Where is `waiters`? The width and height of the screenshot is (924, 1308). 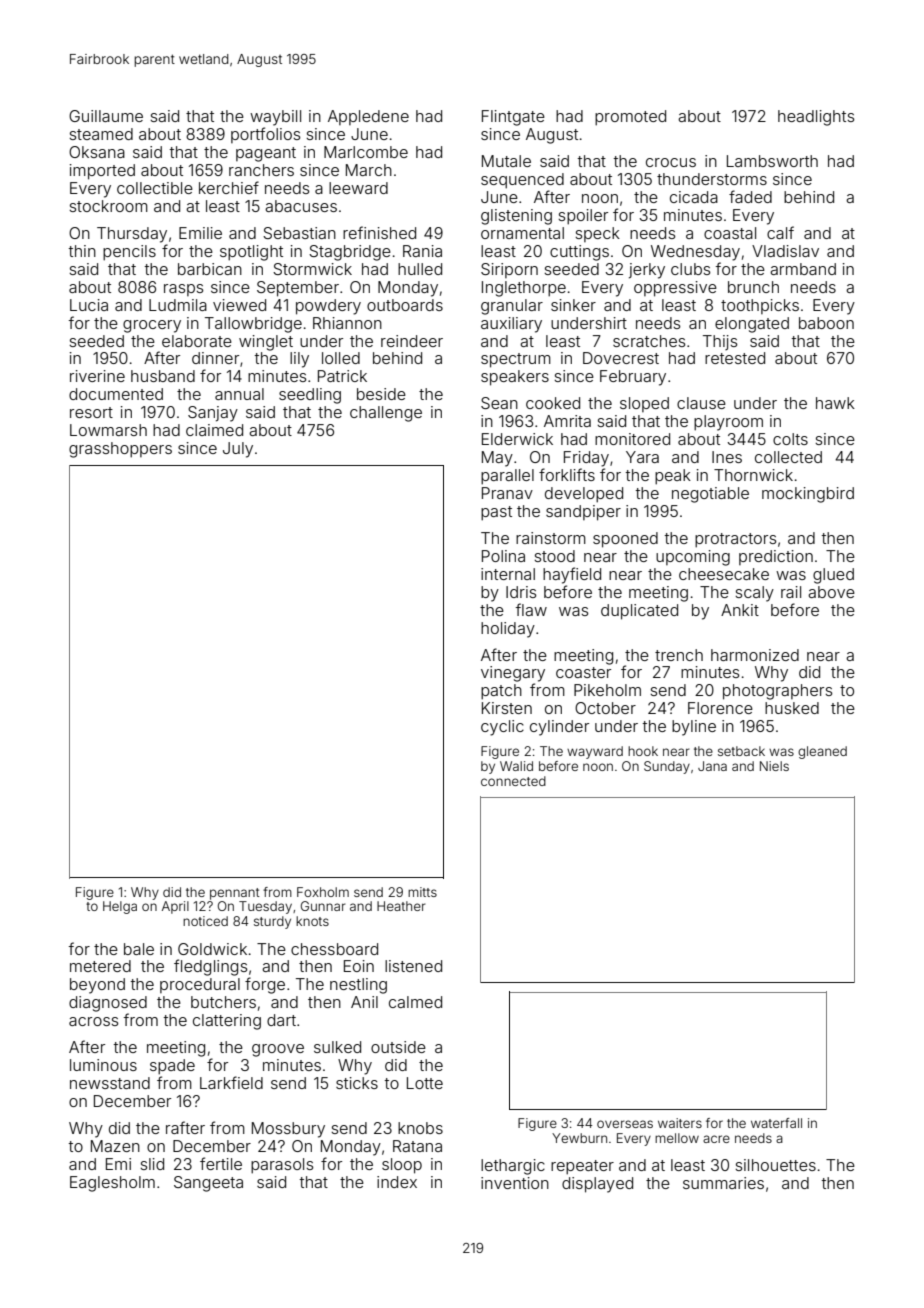 waiters is located at coordinates (680, 1123).
